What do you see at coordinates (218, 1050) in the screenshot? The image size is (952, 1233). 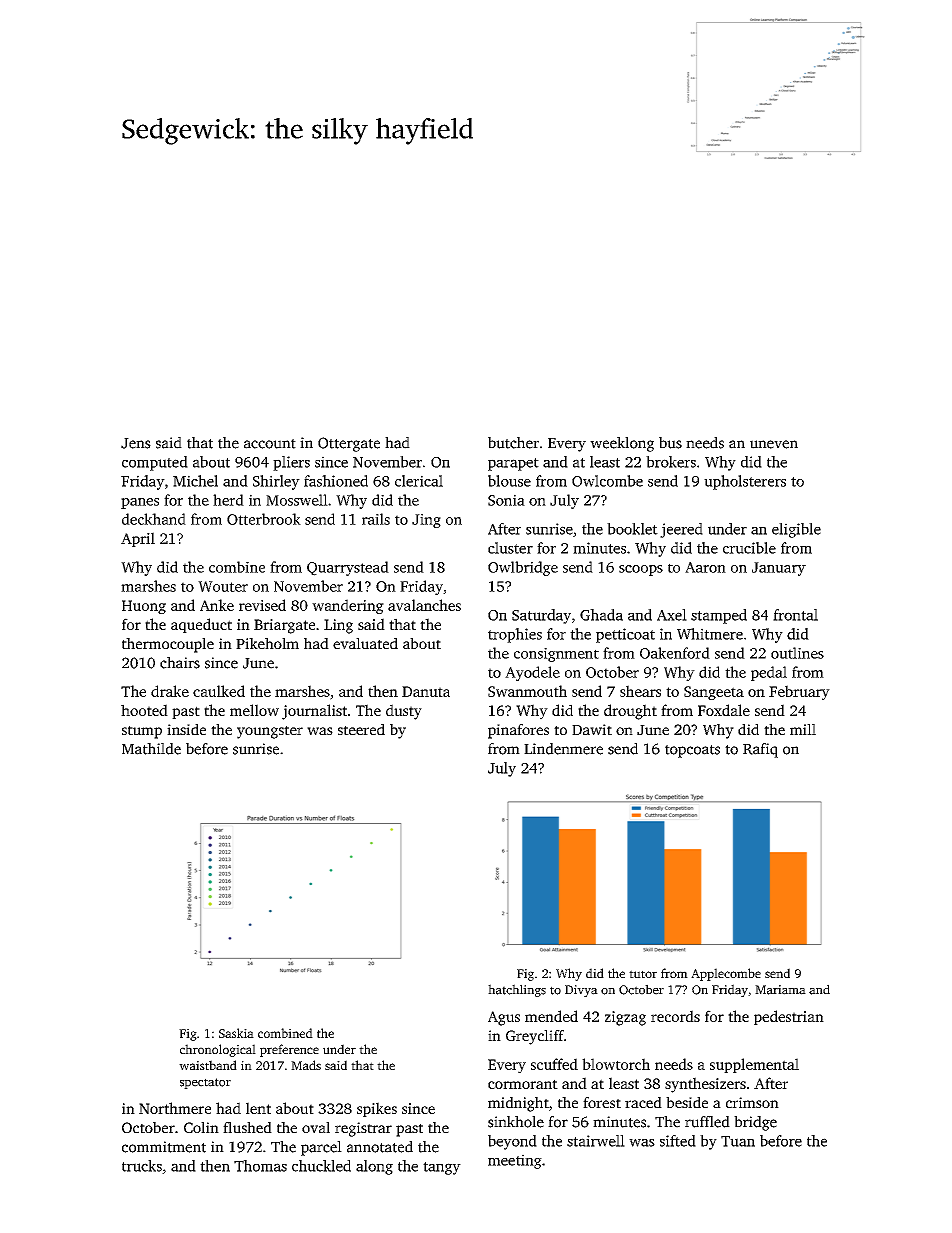 I see `chronological` at bounding box center [218, 1050].
